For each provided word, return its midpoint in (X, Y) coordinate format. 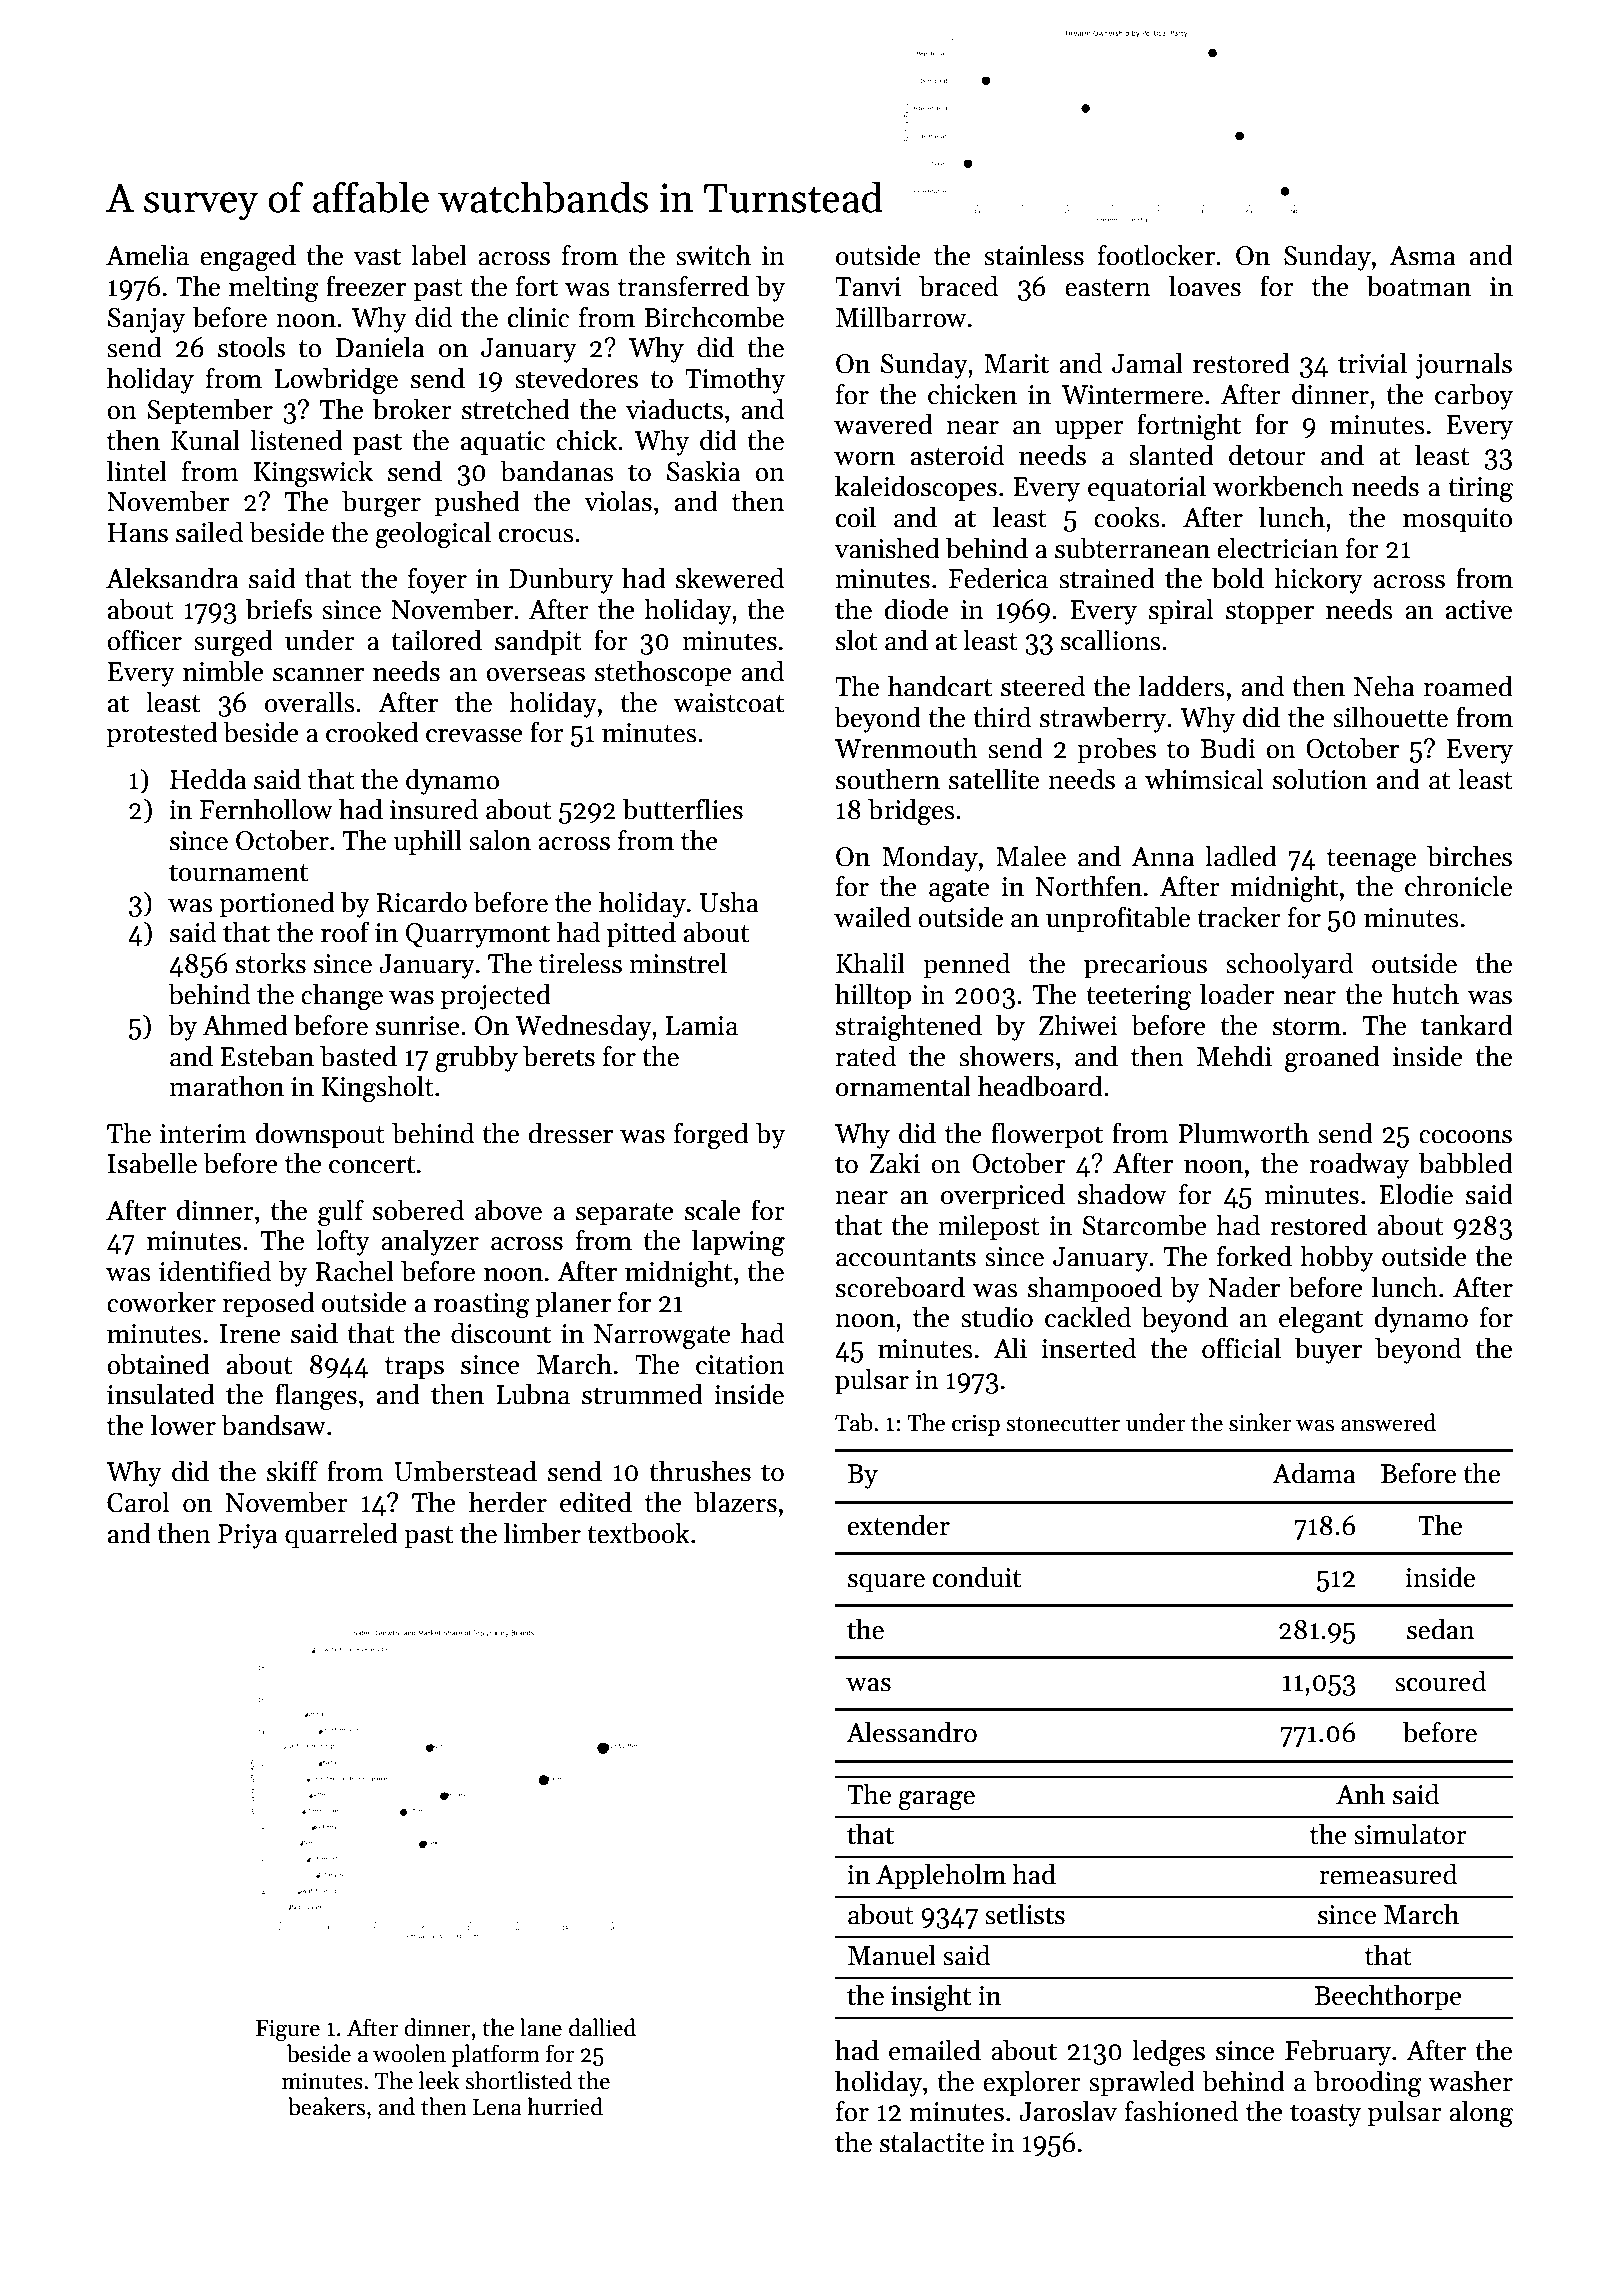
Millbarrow (901, 317)
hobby (1337, 1258)
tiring (1480, 489)
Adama (1314, 1473)
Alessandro (911, 1732)
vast (377, 257)
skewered (730, 578)
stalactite (932, 2142)
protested (162, 734)
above (508, 1210)
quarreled (341, 1535)
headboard (1040, 1086)
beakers (326, 2106)
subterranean (1132, 548)
